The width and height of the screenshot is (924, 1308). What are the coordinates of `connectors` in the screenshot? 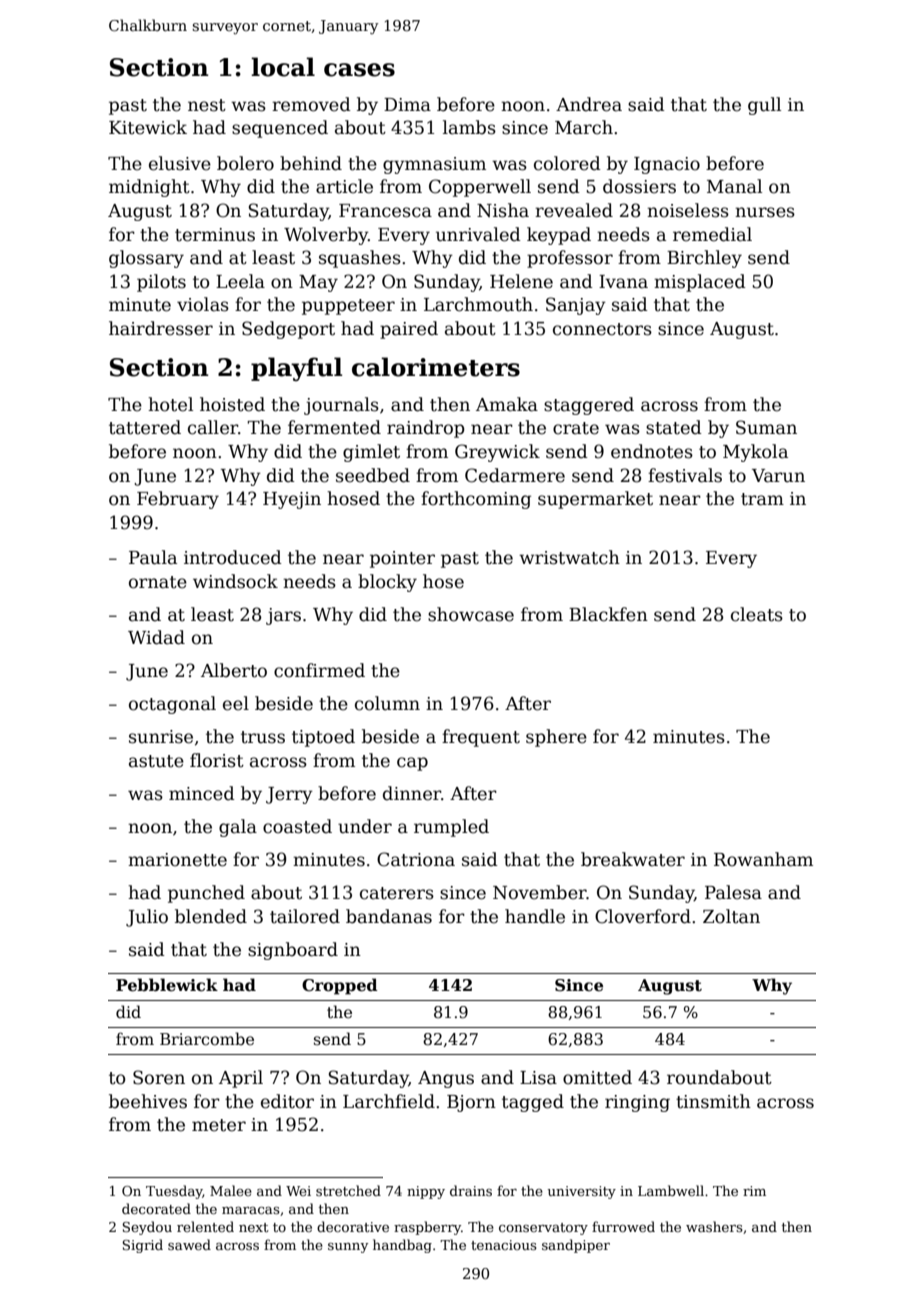 It's located at (602, 329).
